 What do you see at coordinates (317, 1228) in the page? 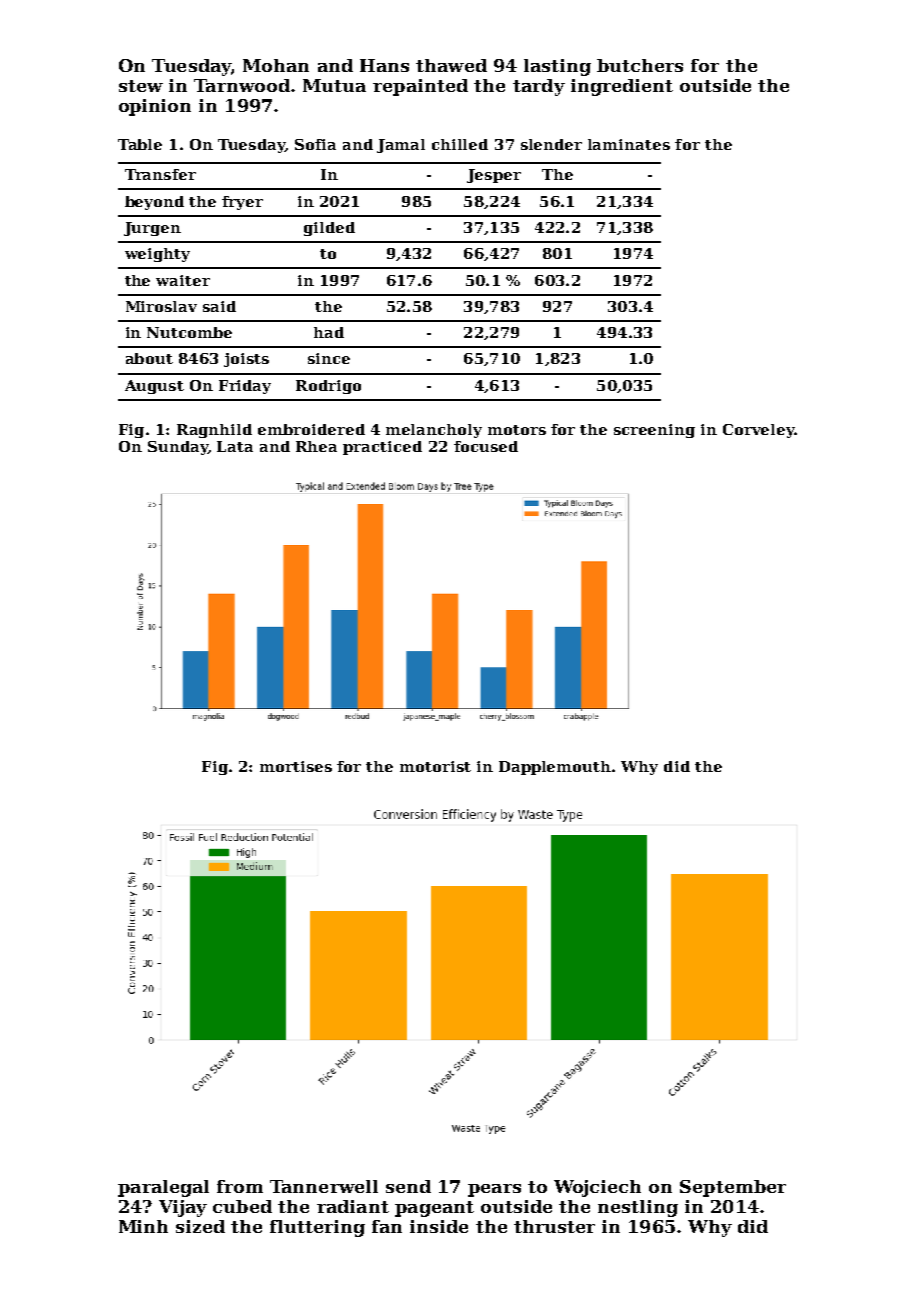
I see `fluttering` at bounding box center [317, 1228].
